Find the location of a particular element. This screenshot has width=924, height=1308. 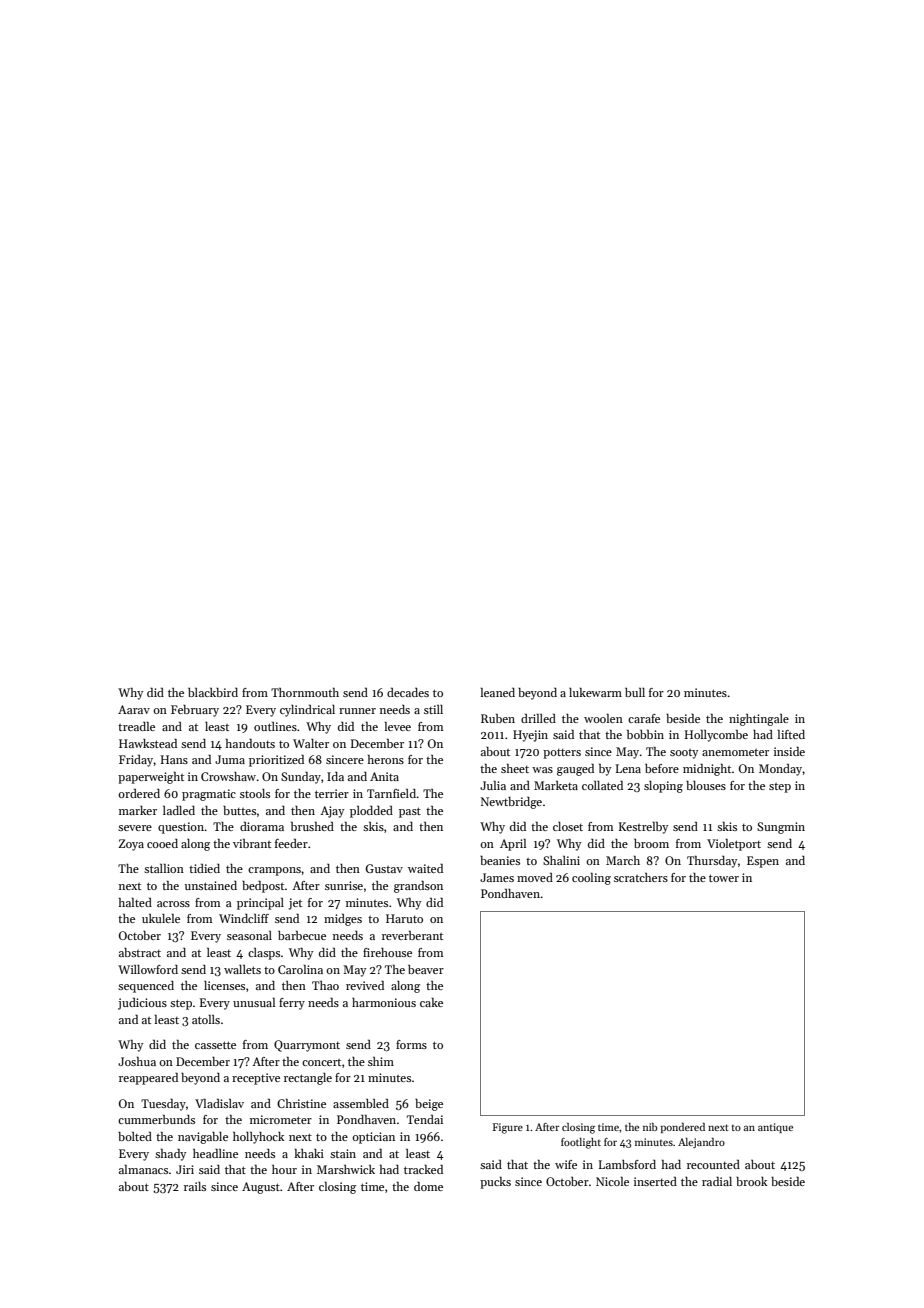

decades is located at coordinates (408, 692).
